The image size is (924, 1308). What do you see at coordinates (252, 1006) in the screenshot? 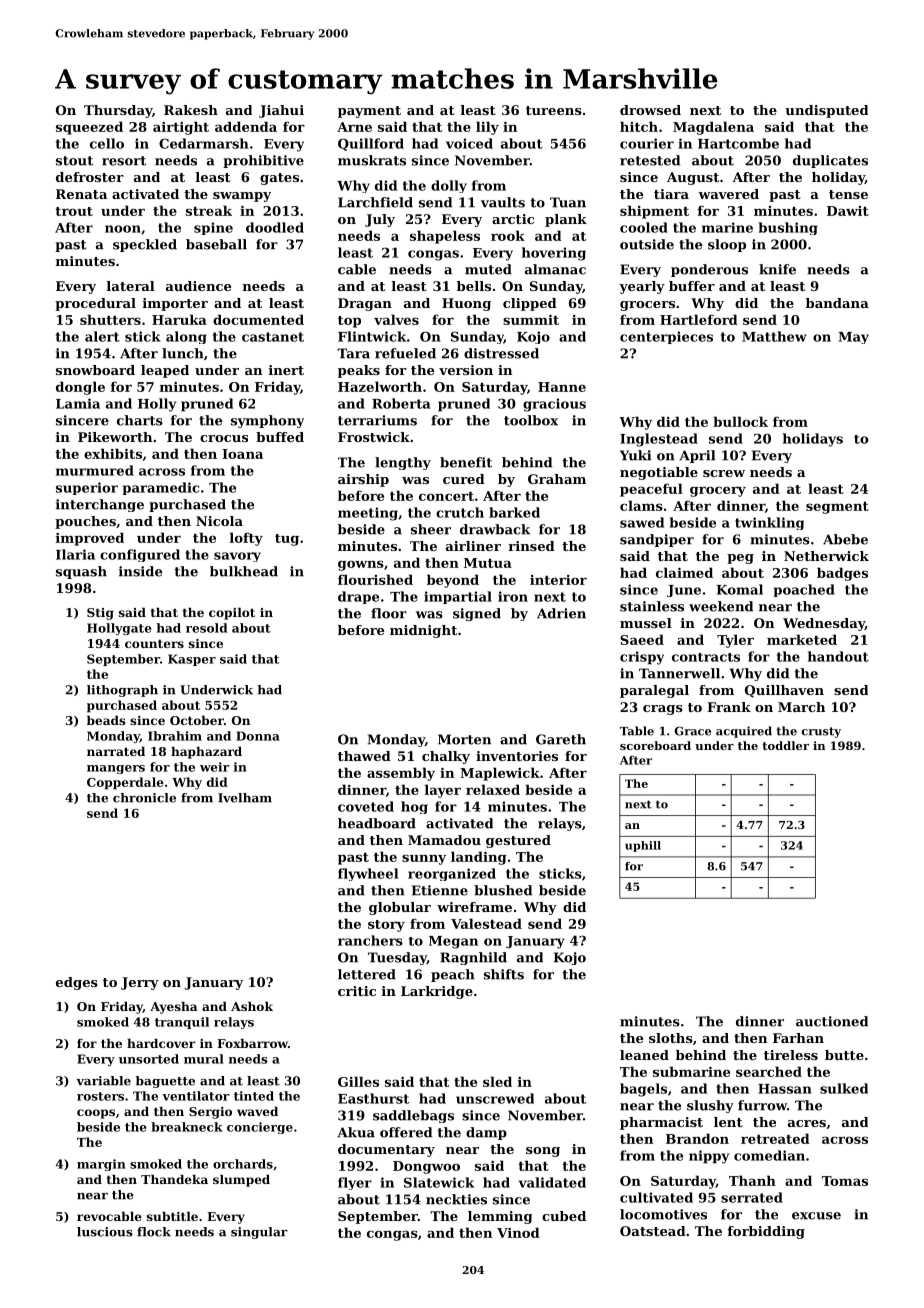
I see `Ashok` at bounding box center [252, 1006].
